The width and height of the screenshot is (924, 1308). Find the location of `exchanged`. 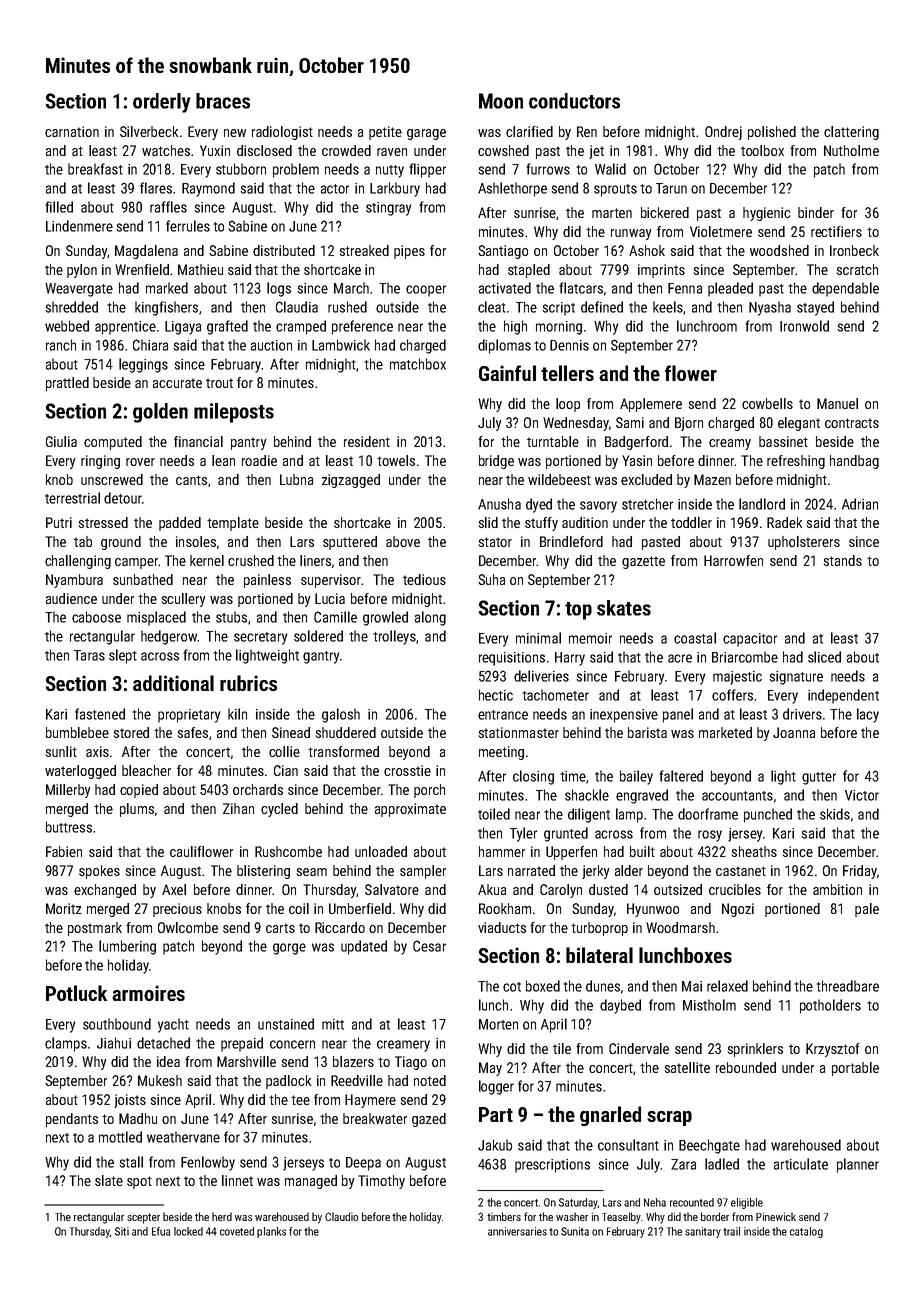

exchanged is located at coordinates (105, 891).
